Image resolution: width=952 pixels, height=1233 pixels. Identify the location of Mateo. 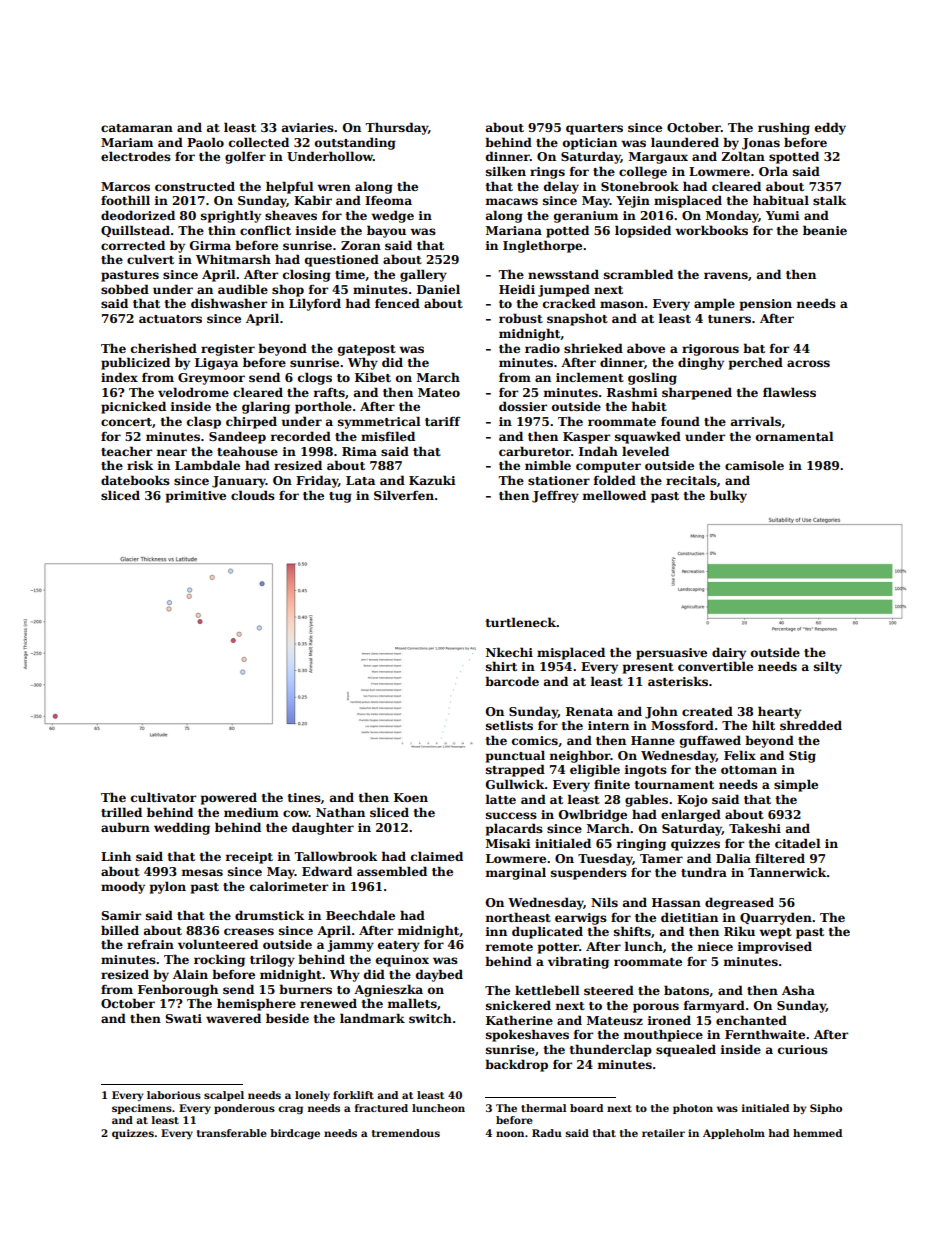
(439, 392).
